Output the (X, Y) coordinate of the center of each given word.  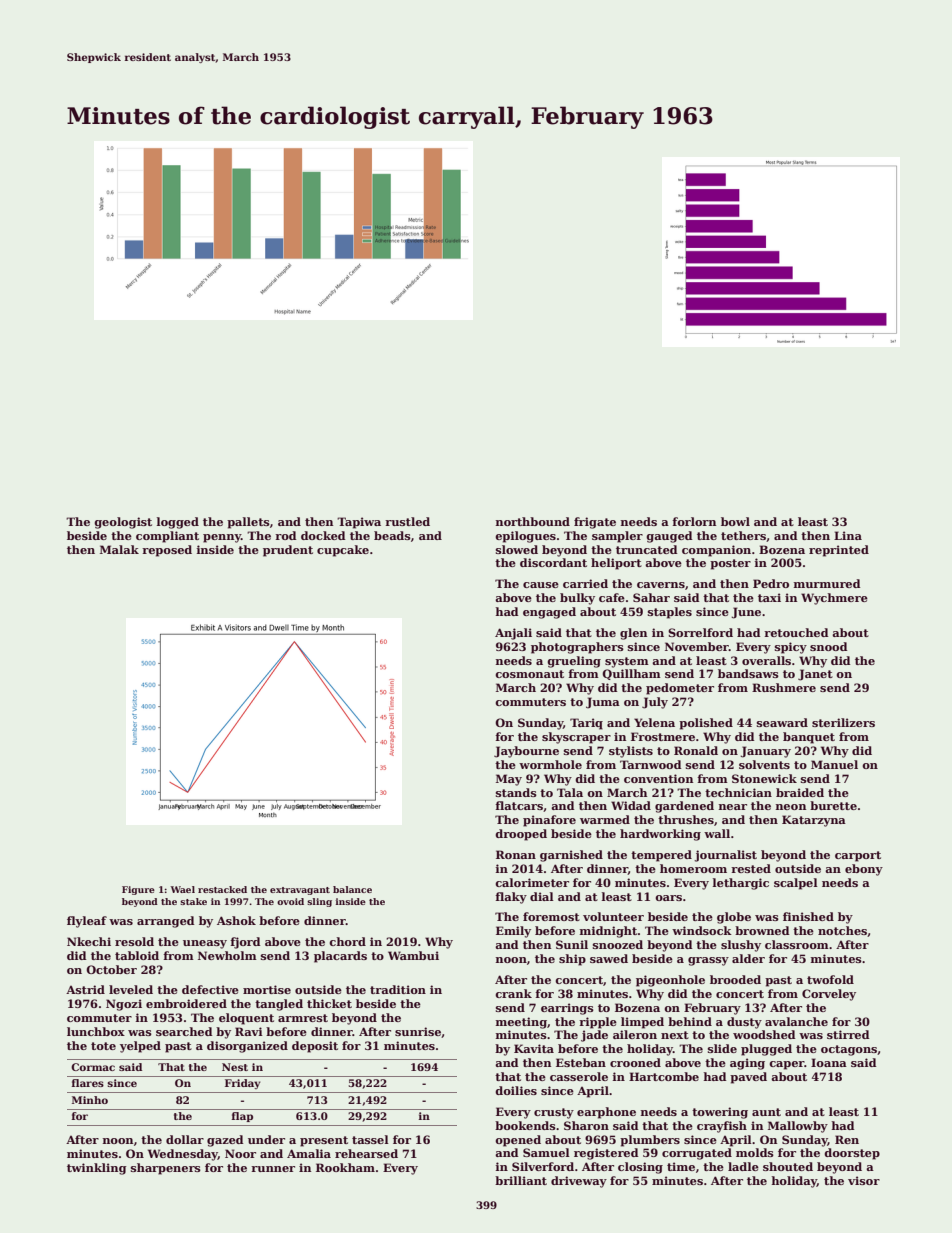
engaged (549, 613)
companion (716, 551)
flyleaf (87, 922)
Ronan (516, 854)
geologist (123, 523)
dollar (185, 1139)
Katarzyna (814, 821)
